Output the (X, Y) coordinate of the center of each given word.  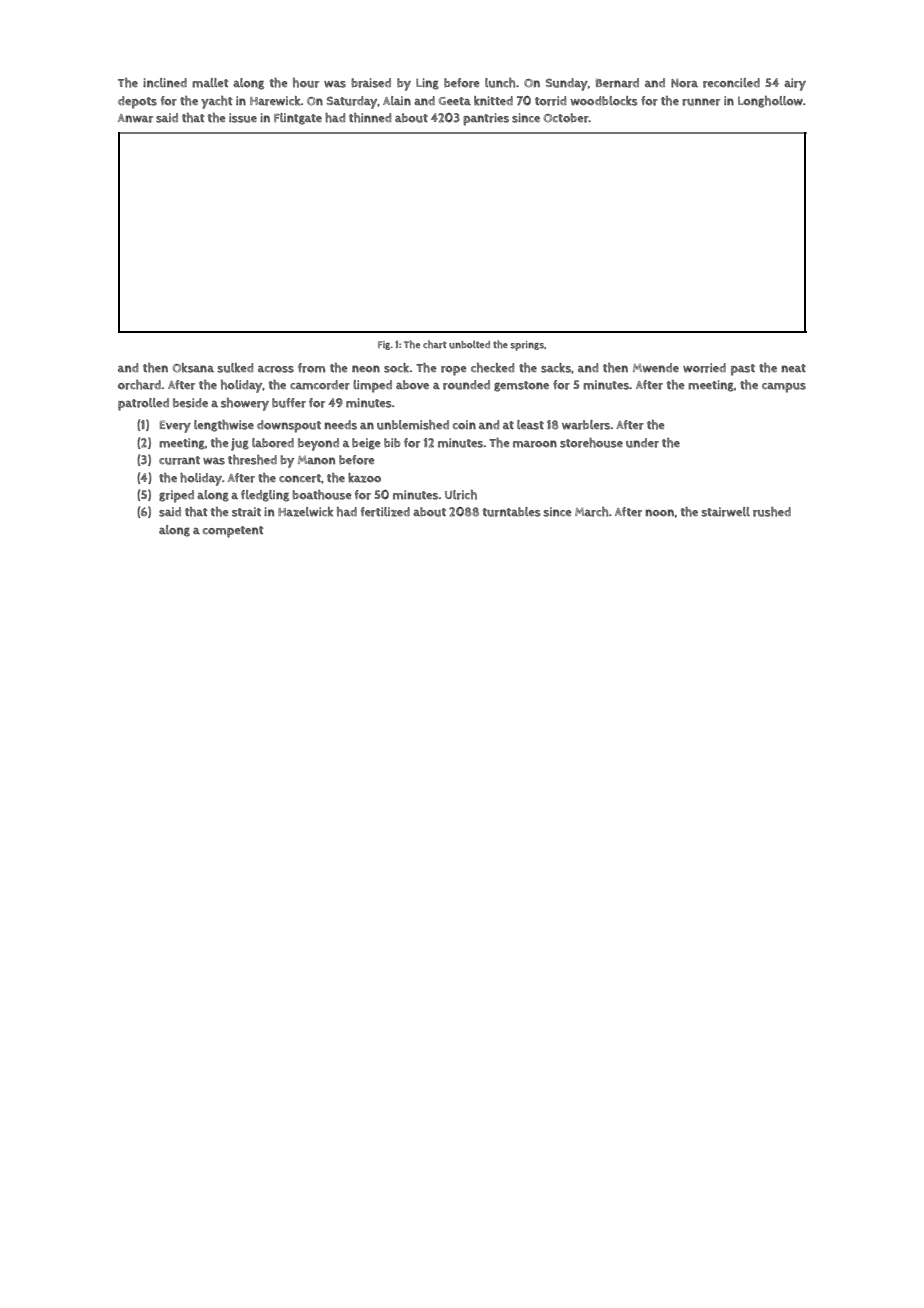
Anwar (135, 118)
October (566, 118)
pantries (486, 119)
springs (527, 346)
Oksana (193, 368)
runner (701, 102)
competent (233, 532)
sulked (235, 368)
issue (243, 118)
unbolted (469, 344)
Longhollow (770, 102)
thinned (370, 118)
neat (793, 368)
